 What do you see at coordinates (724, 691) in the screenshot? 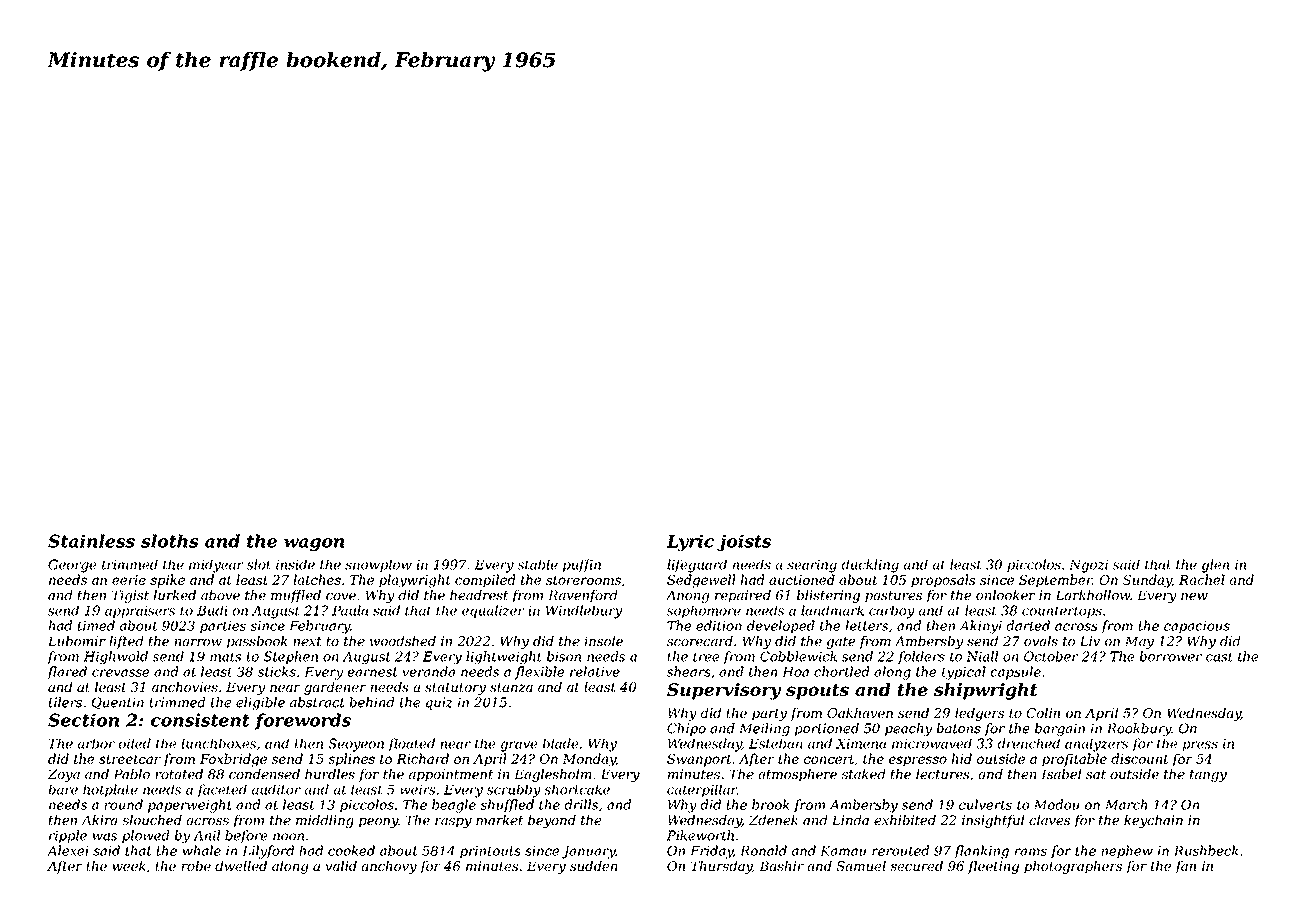
I see `Supervisory` at bounding box center [724, 691].
